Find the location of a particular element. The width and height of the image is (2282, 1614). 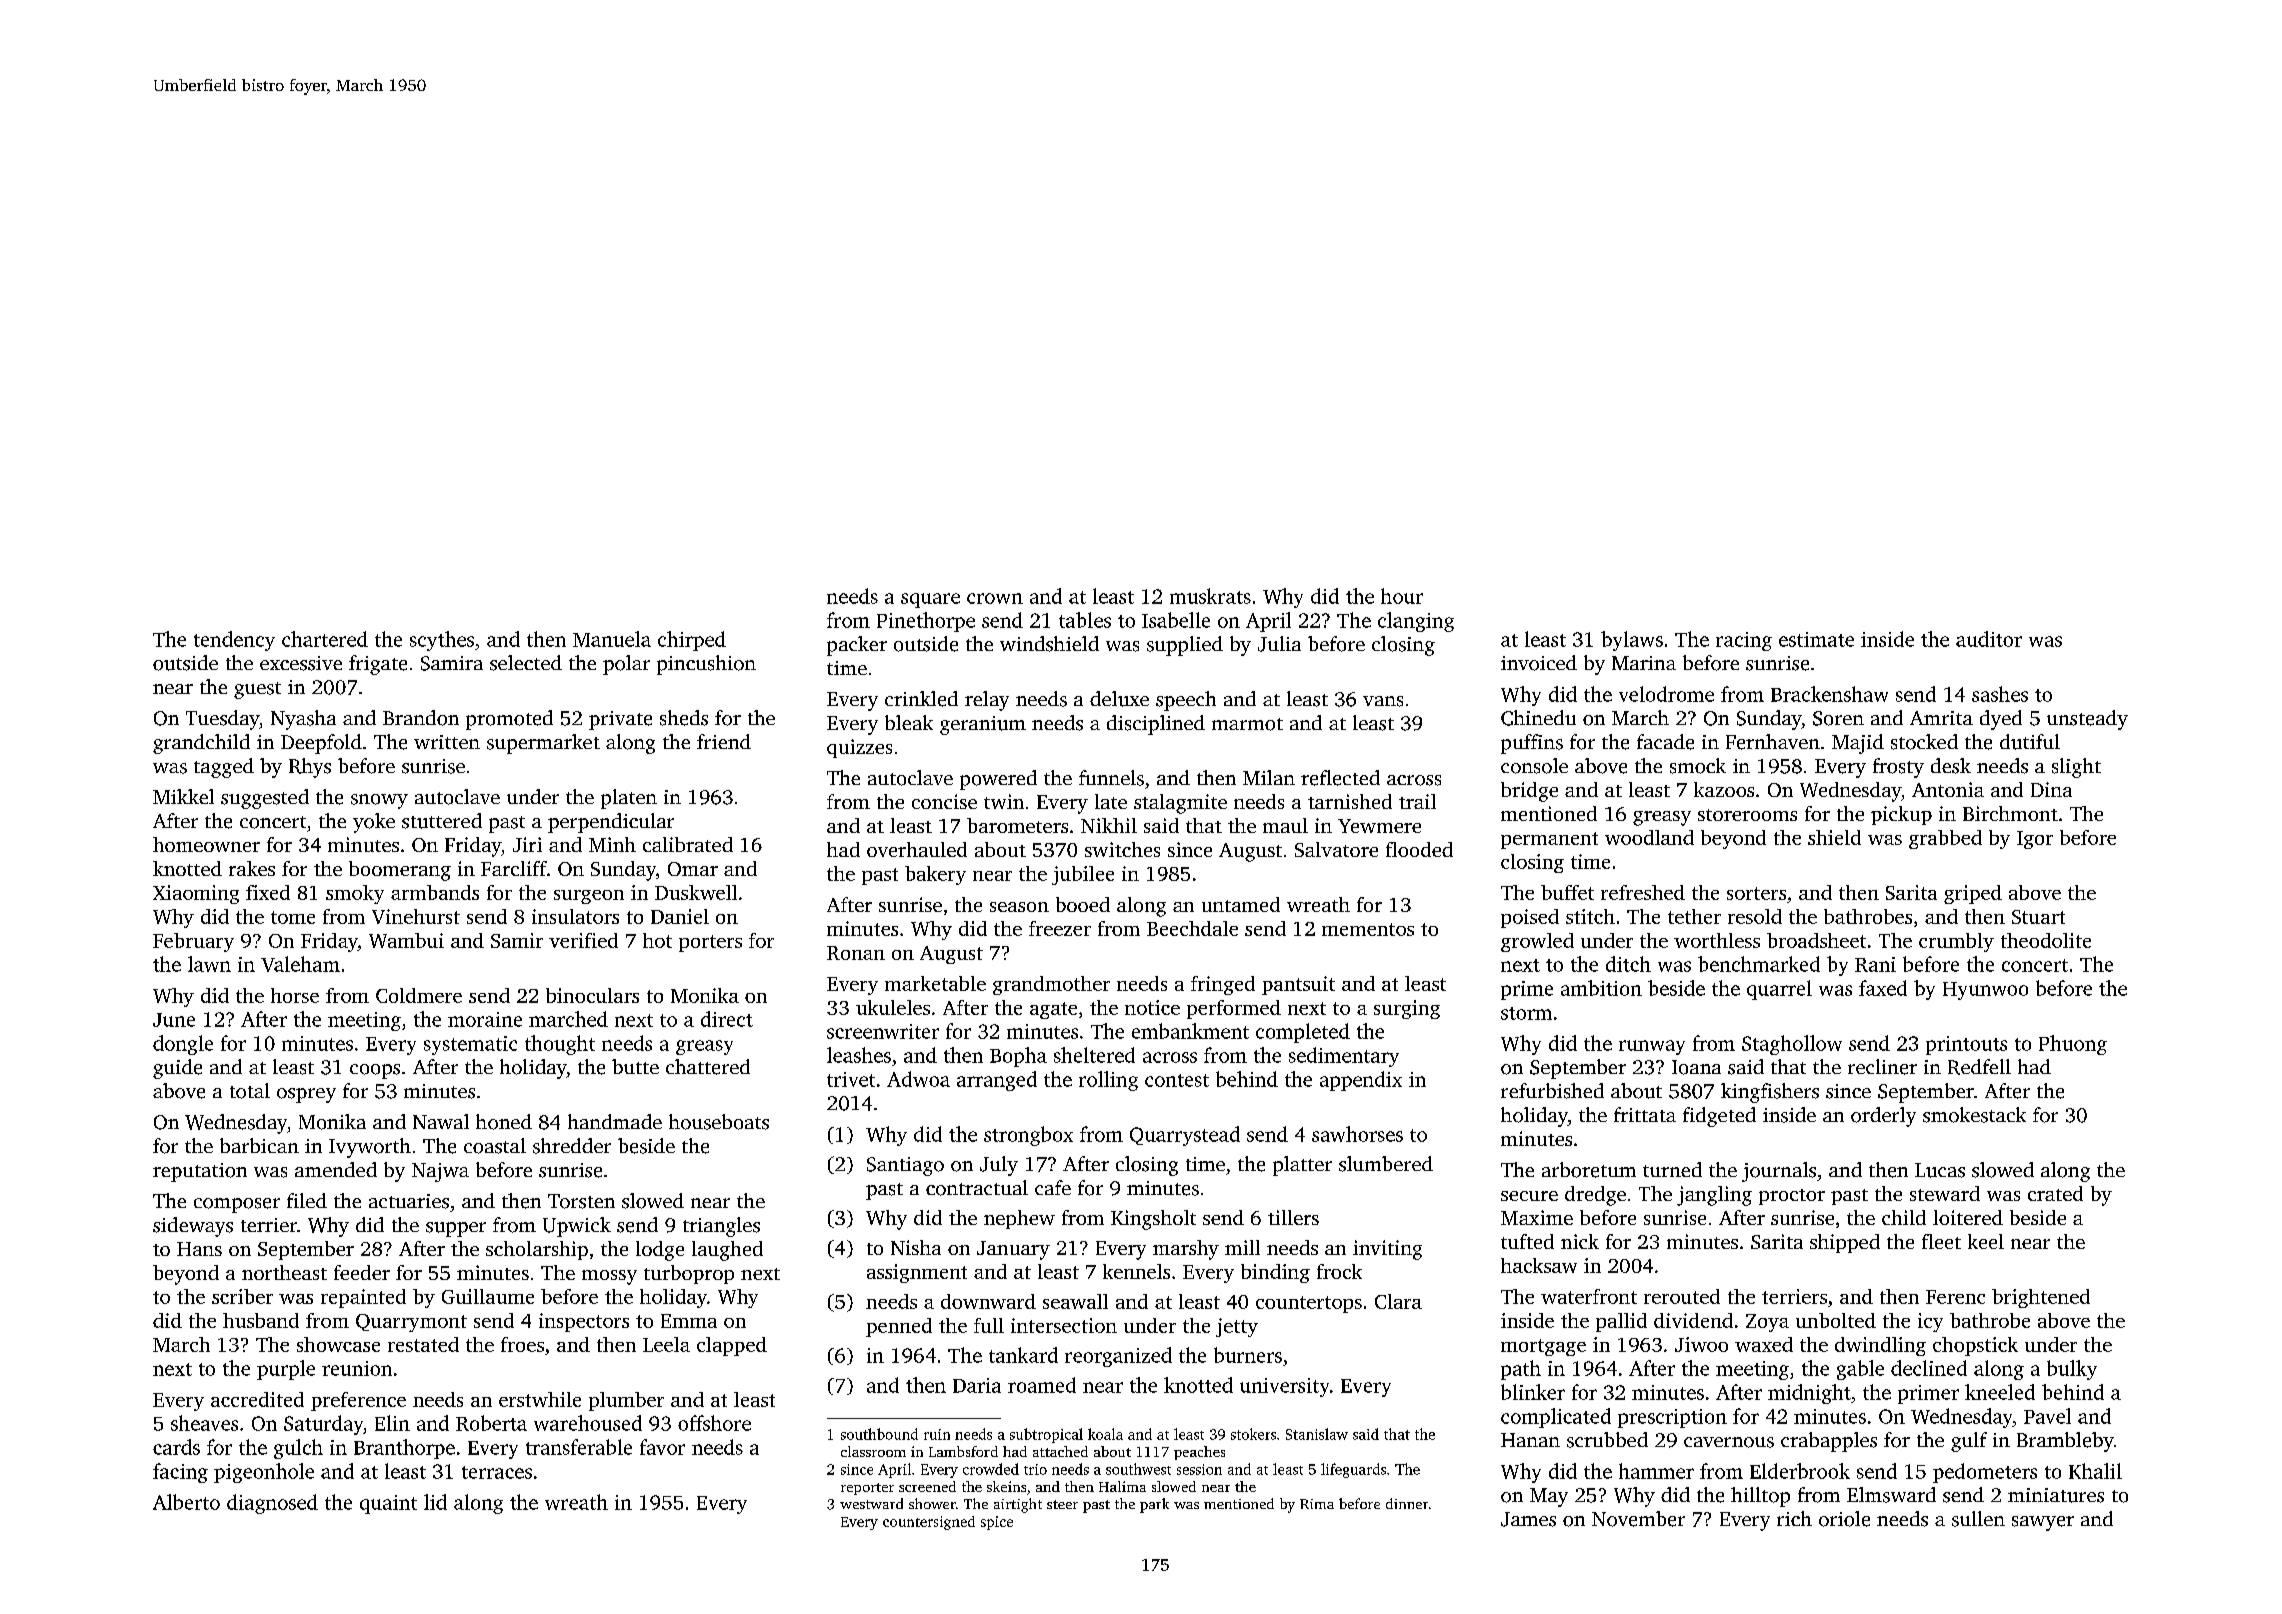

spice is located at coordinates (997, 1523).
